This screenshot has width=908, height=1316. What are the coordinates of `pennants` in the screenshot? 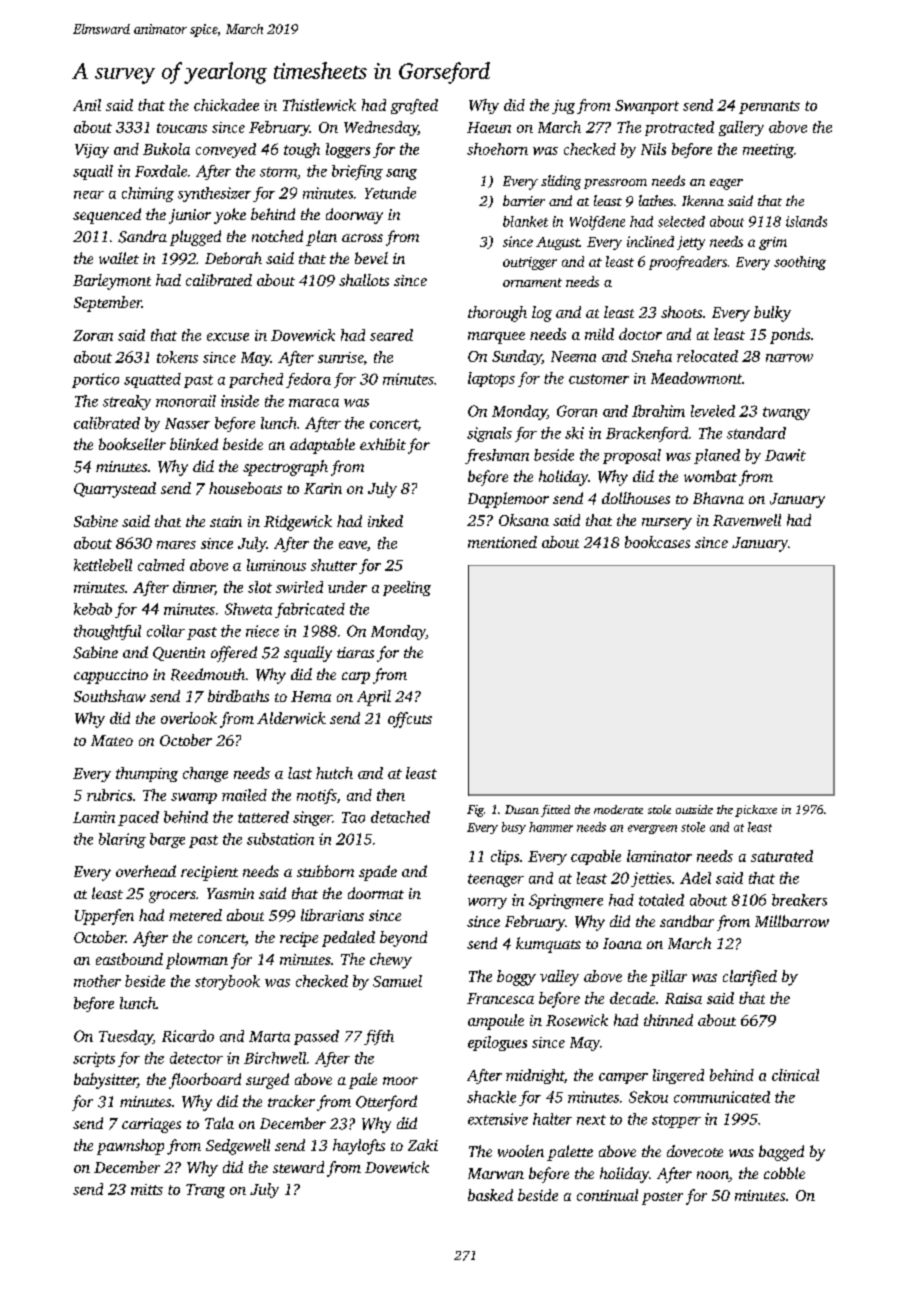 It's located at (769, 107).
